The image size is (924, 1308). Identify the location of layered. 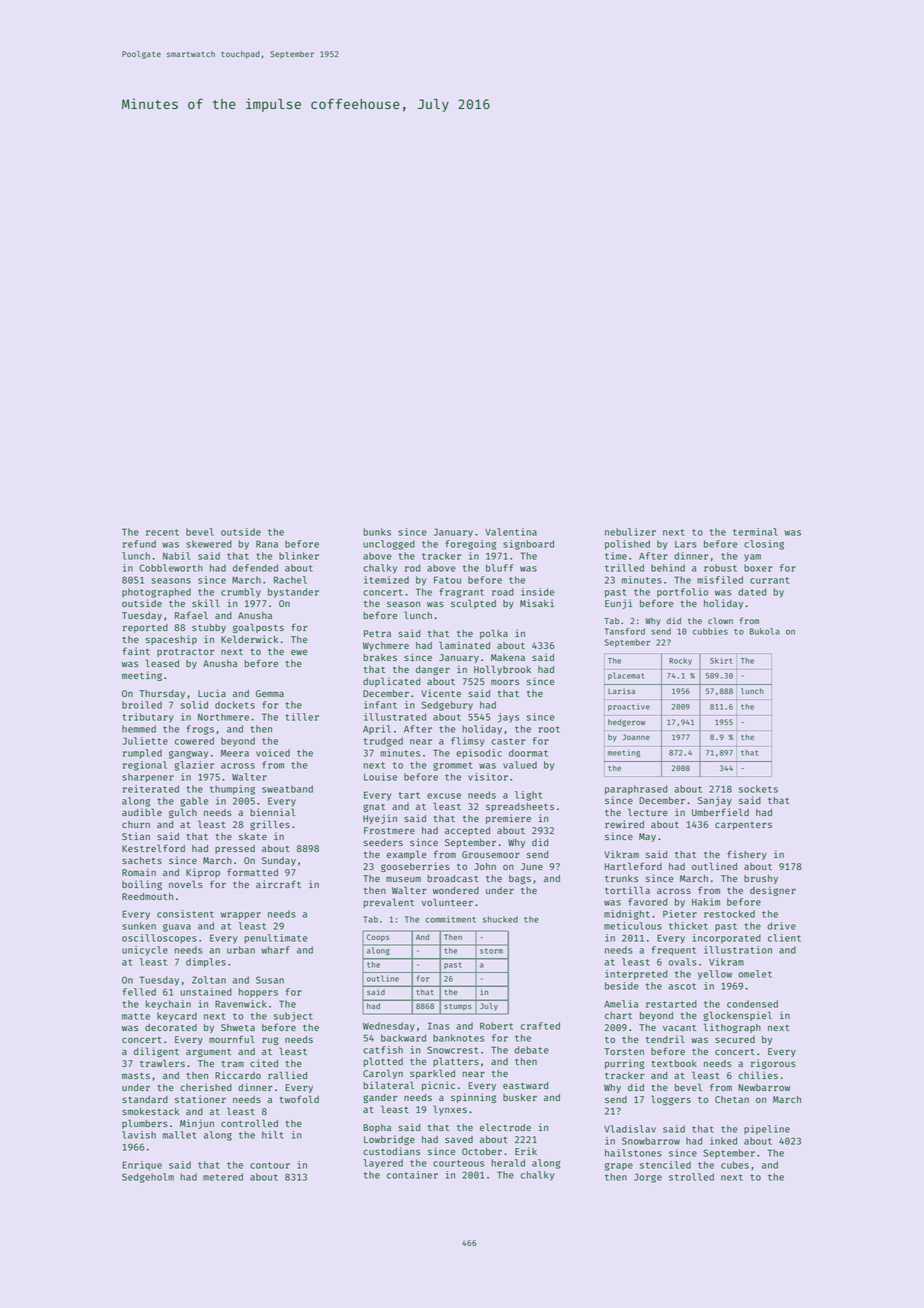
(383, 1164).
